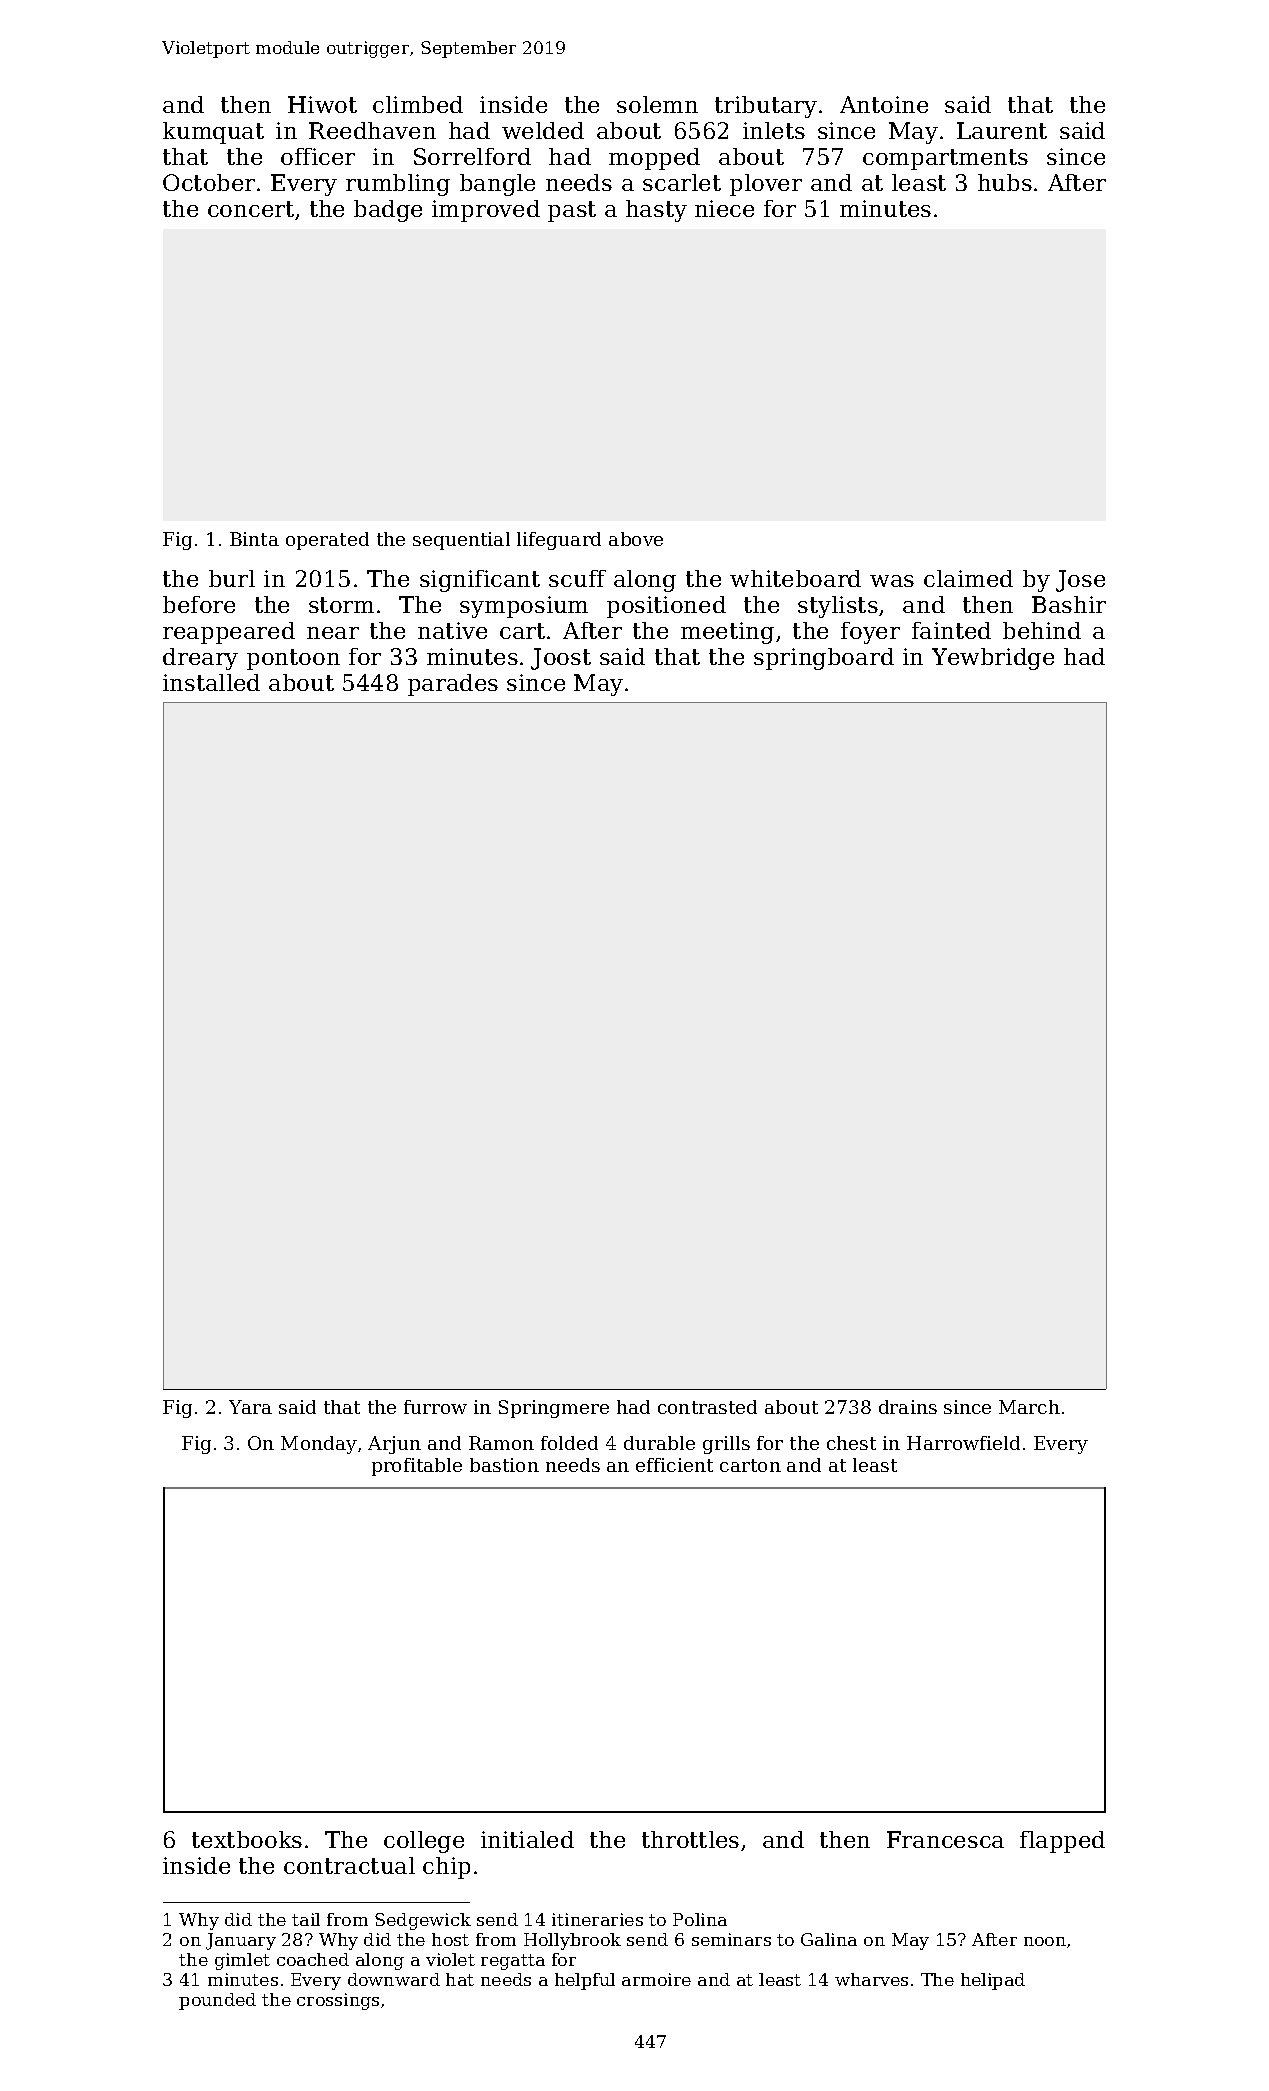  What do you see at coordinates (884, 104) in the screenshot?
I see `Antoine` at bounding box center [884, 104].
